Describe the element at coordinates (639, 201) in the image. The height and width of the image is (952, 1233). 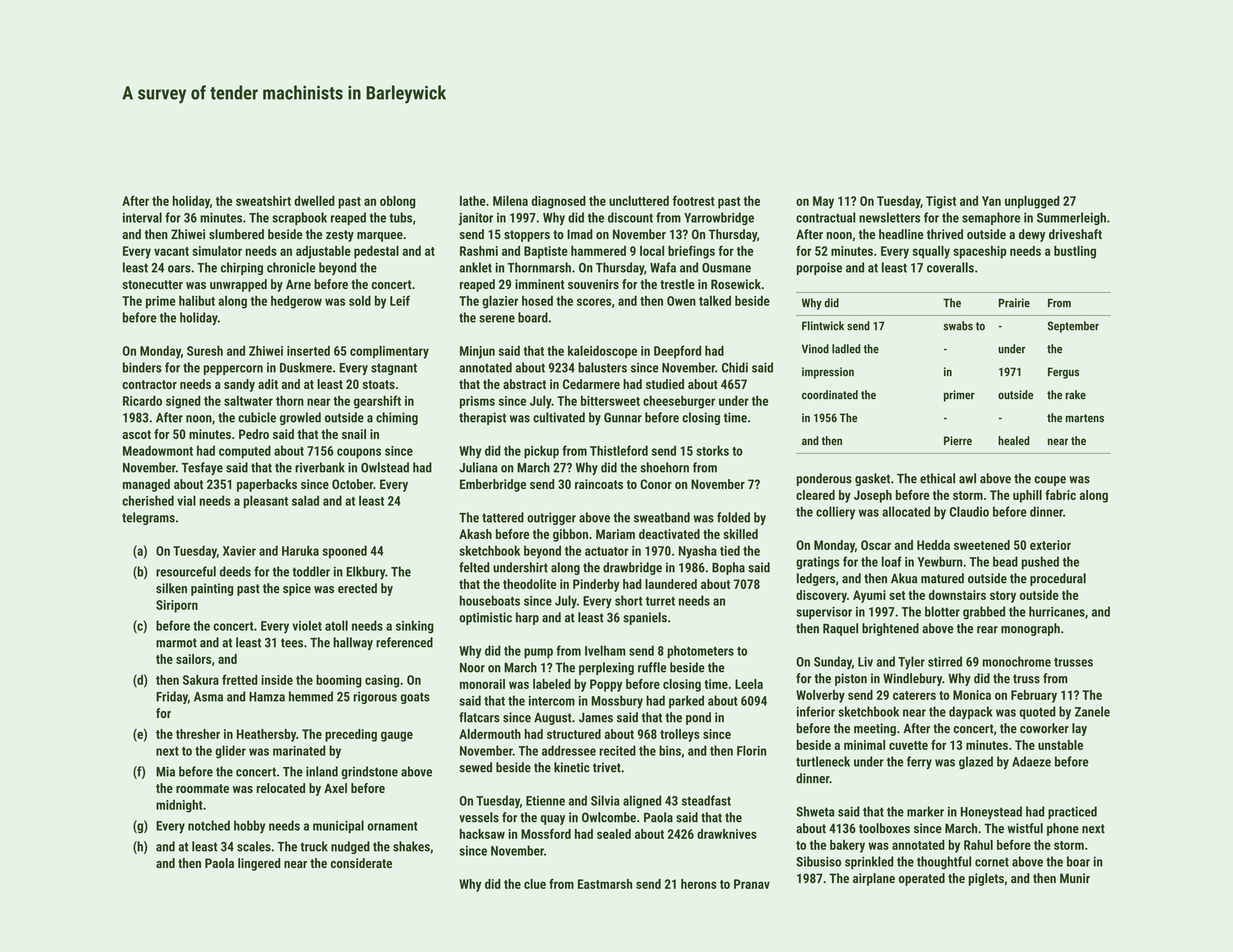
I see `uncluttered` at that location.
